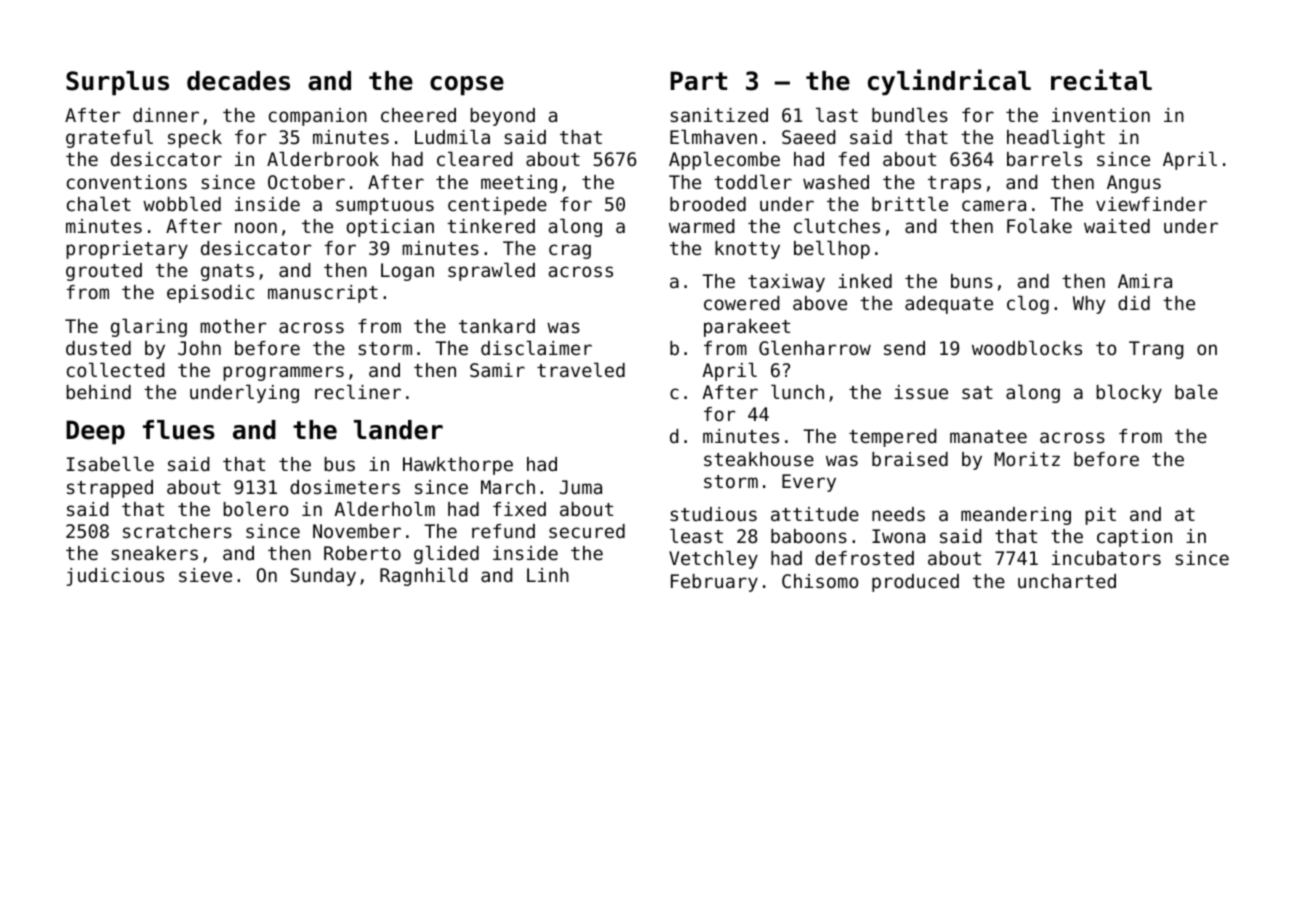 Image resolution: width=1308 pixels, height=924 pixels. What do you see at coordinates (205, 575) in the screenshot?
I see `sieve` at bounding box center [205, 575].
